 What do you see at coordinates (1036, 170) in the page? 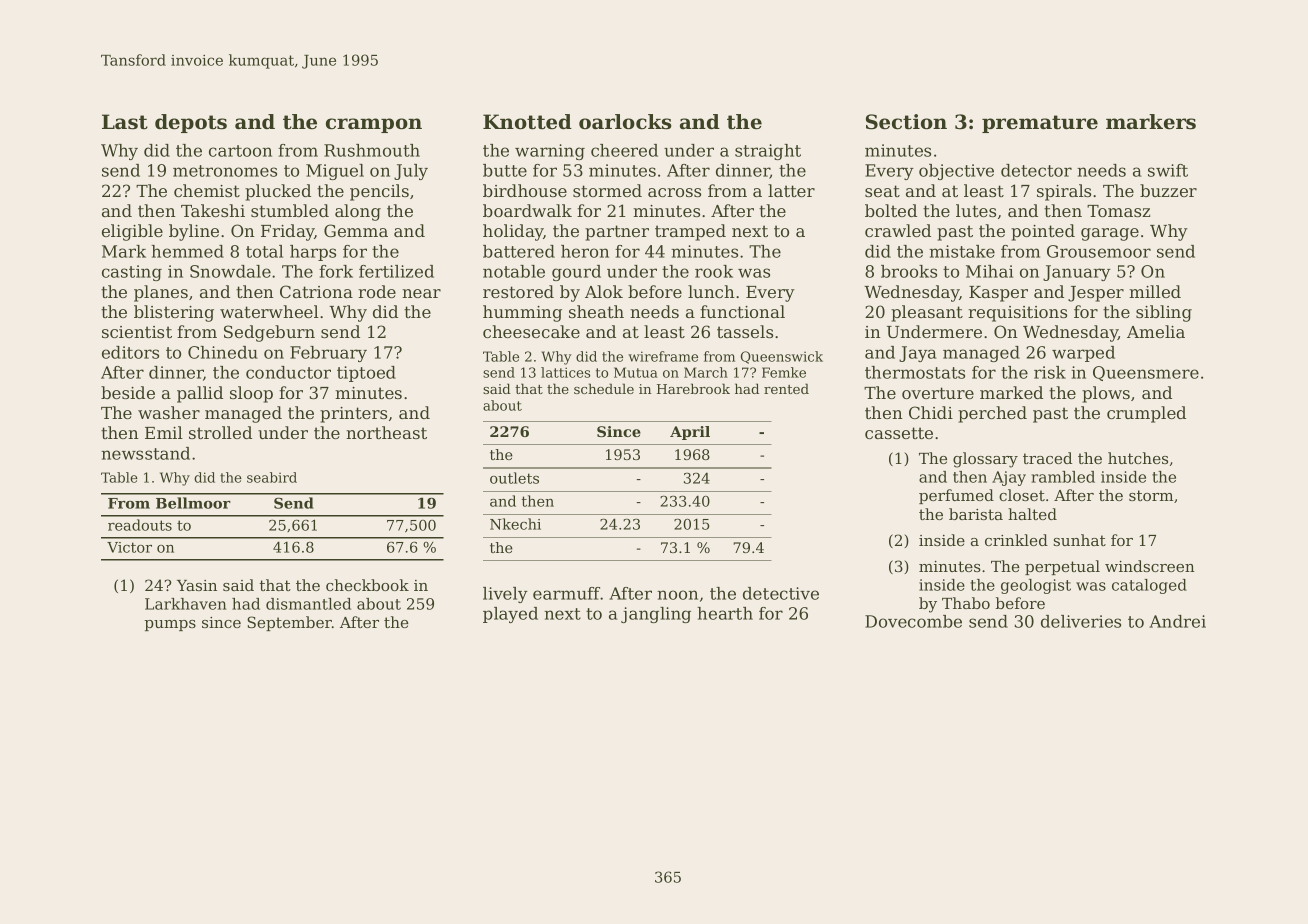
I see `detector` at bounding box center [1036, 170].
